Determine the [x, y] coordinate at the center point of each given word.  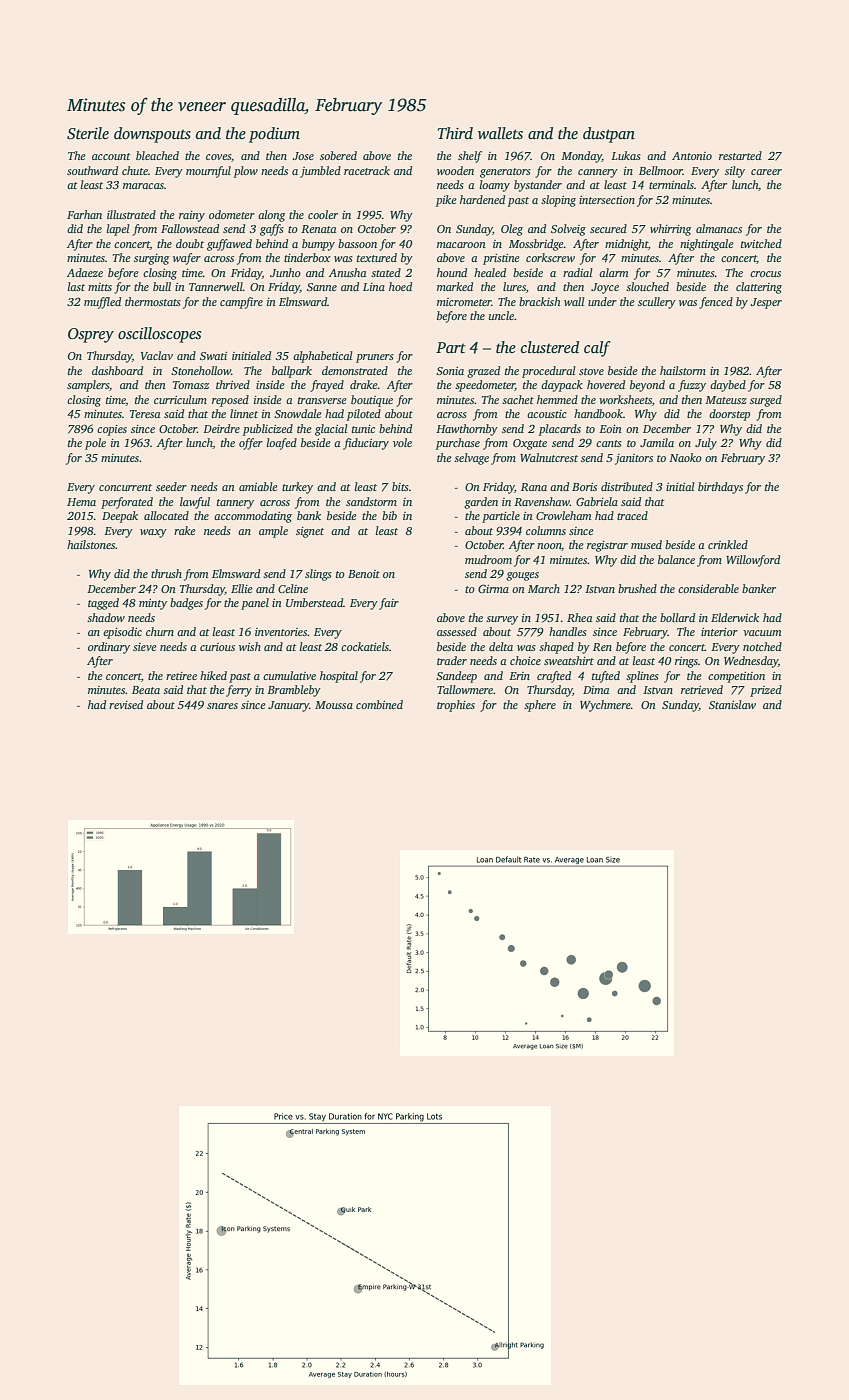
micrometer [464, 302]
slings [318, 575]
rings [686, 662]
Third [455, 133]
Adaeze [85, 272]
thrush [166, 573]
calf [597, 349]
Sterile [88, 133]
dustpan [609, 135]
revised [126, 704]
